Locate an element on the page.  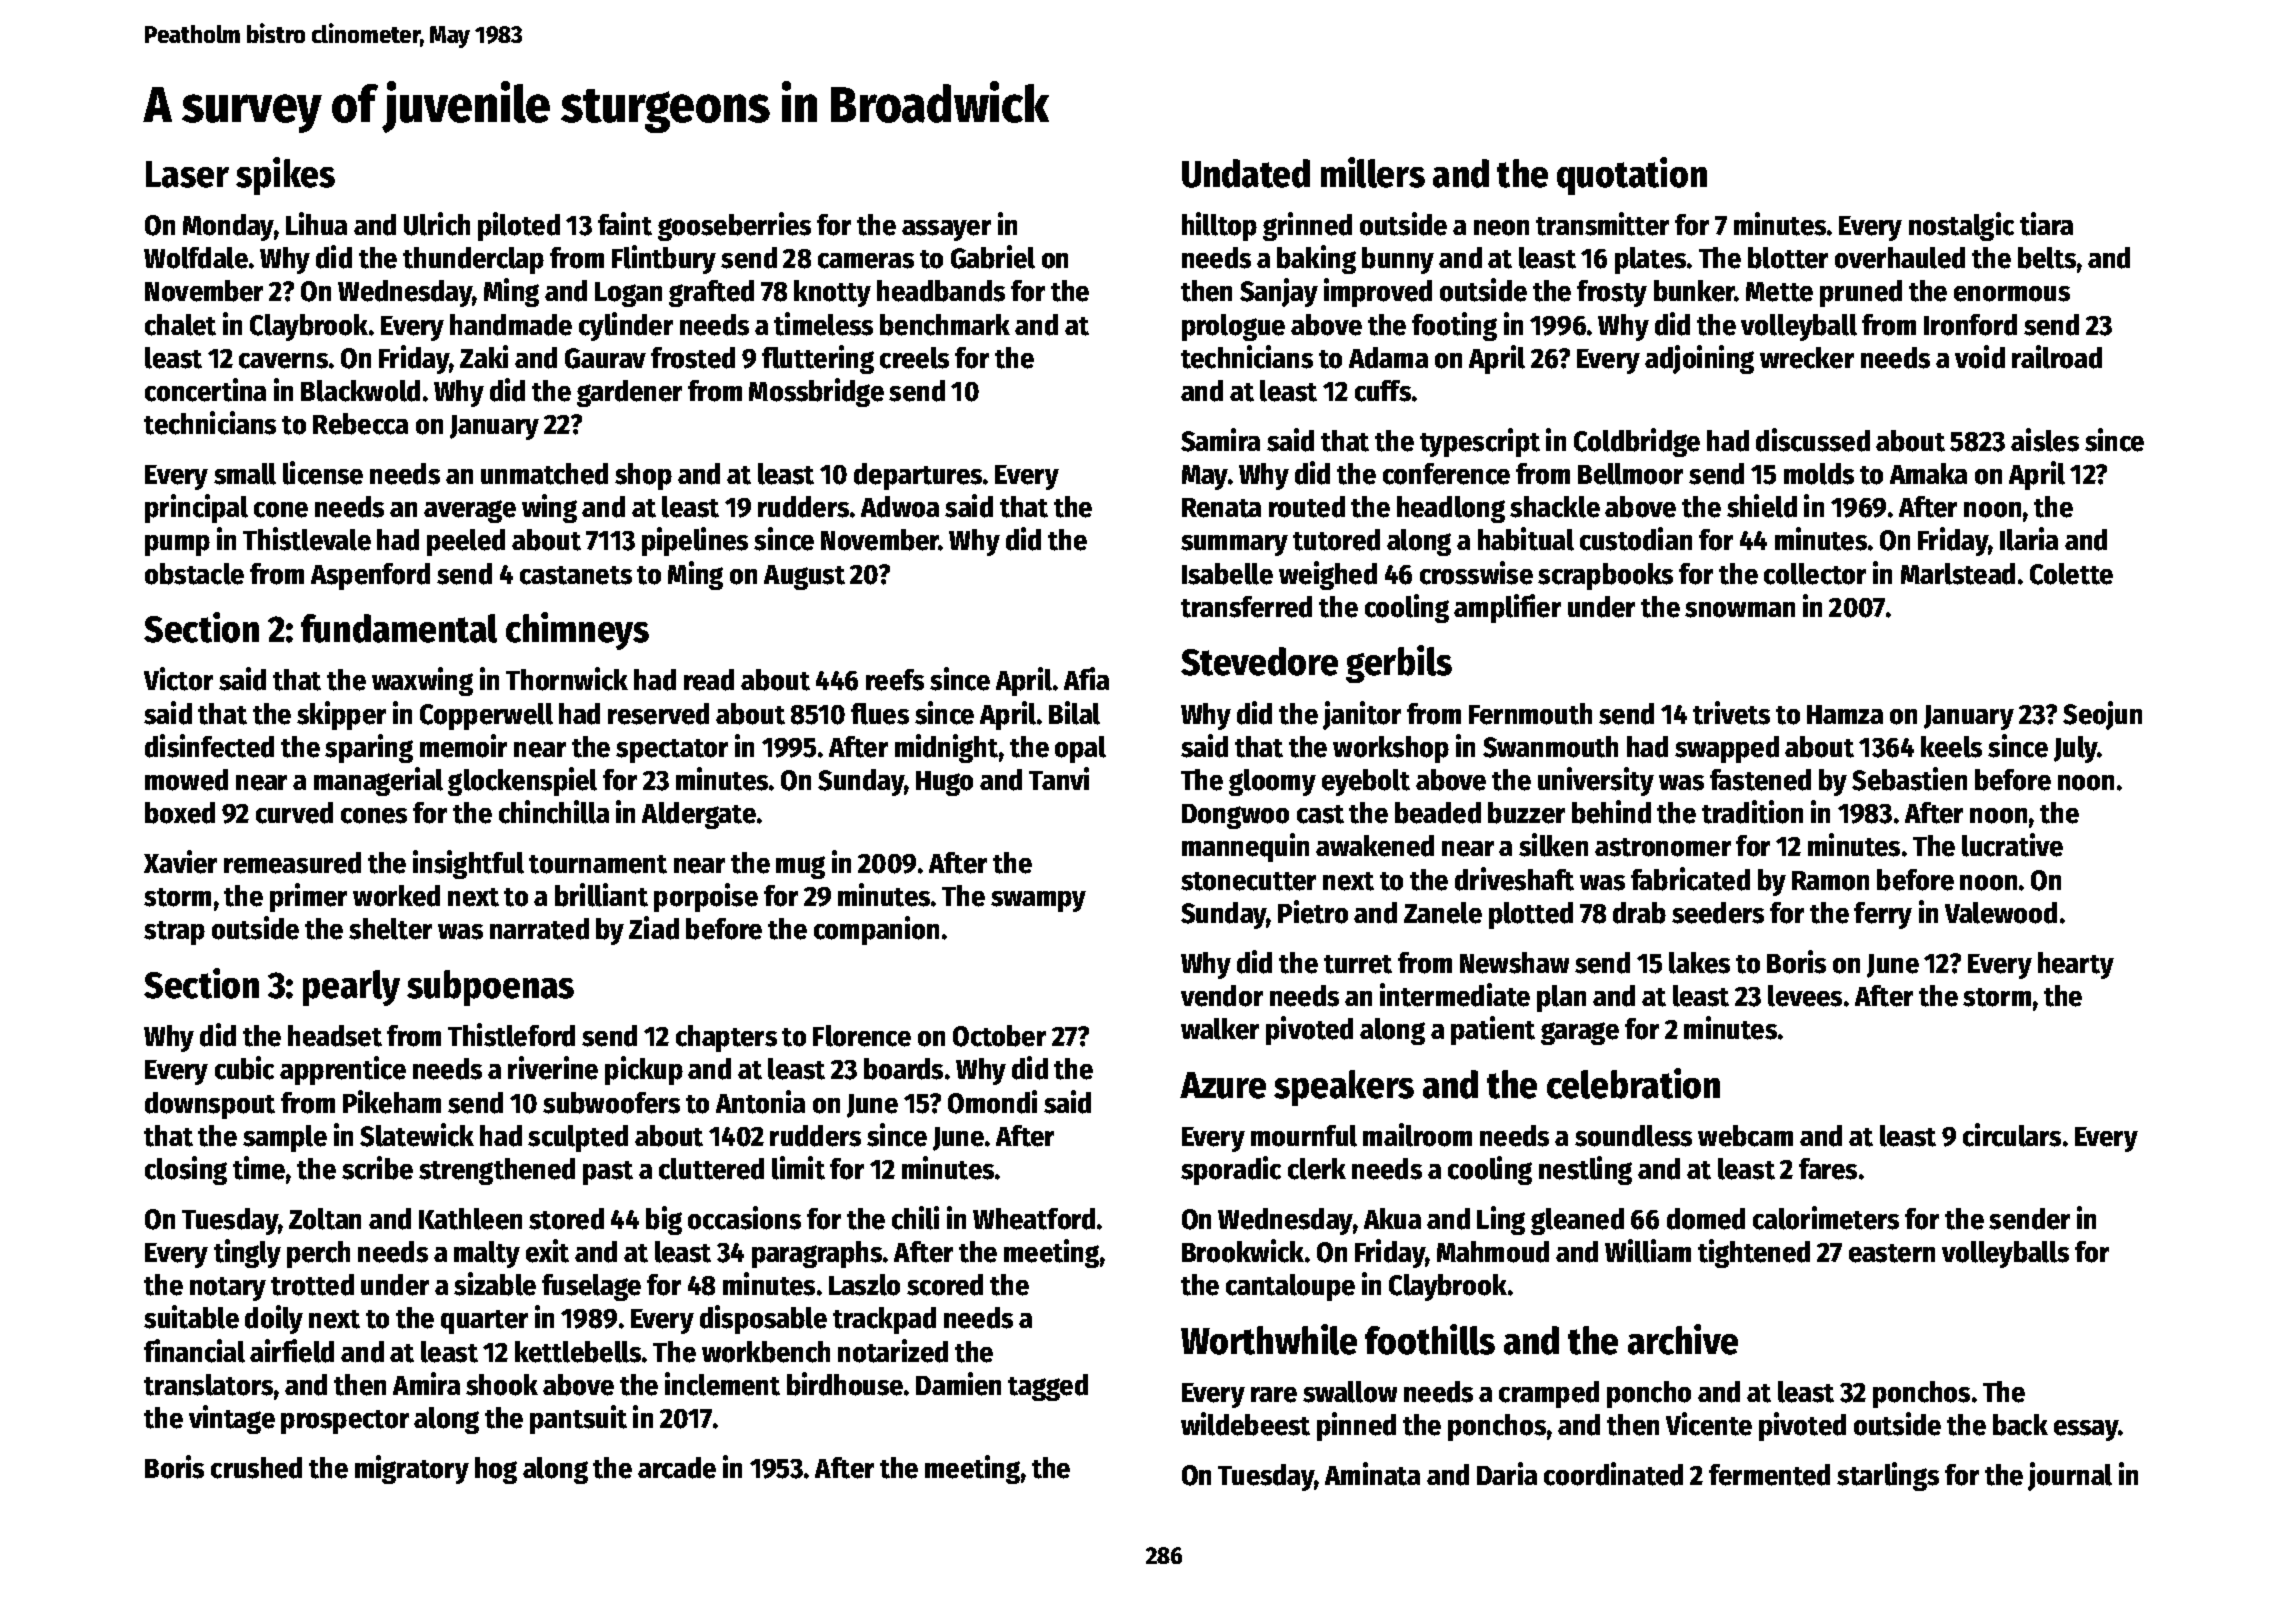
molds is located at coordinates (1819, 474).
